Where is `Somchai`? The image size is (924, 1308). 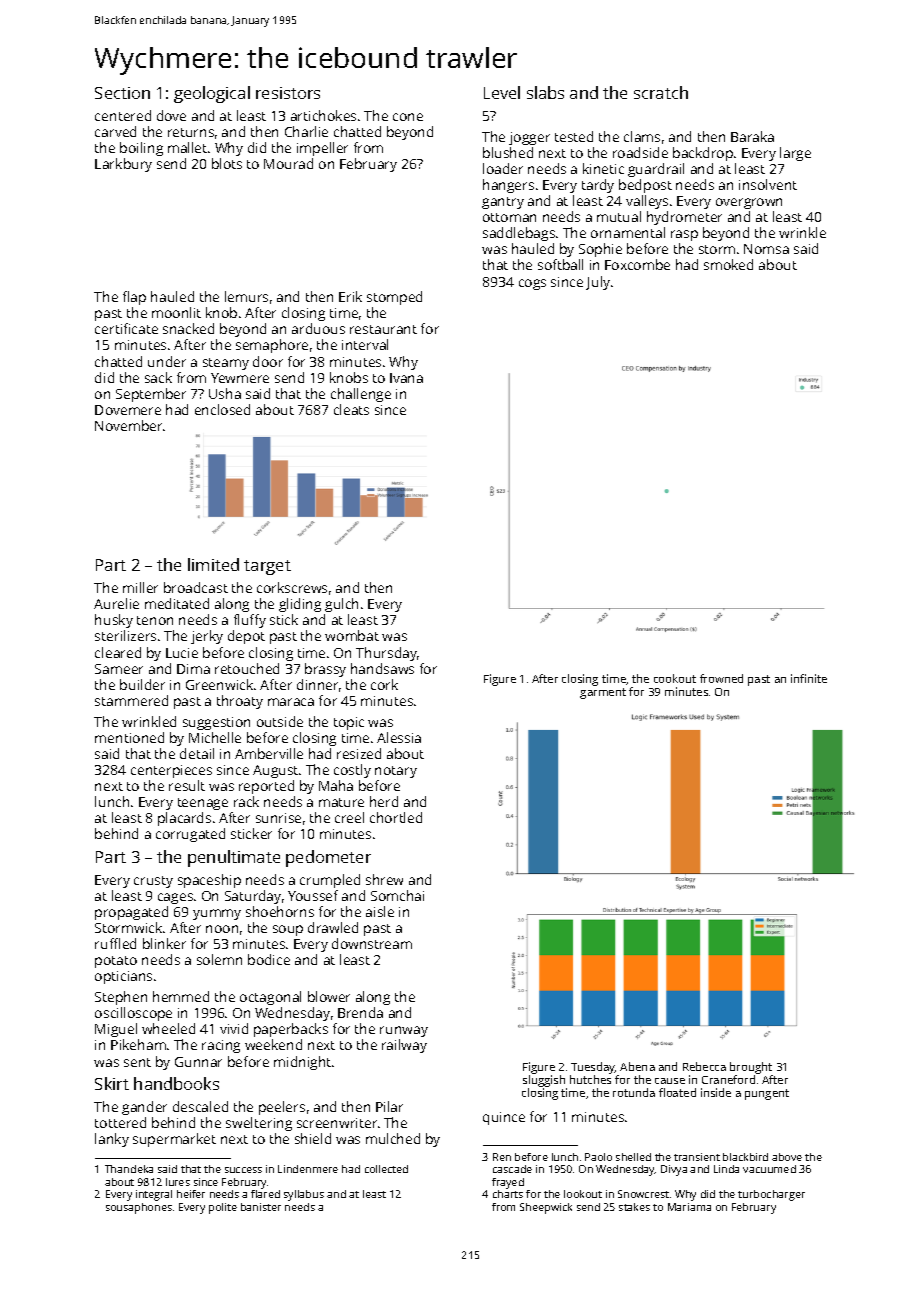 Somchai is located at coordinates (397, 895).
